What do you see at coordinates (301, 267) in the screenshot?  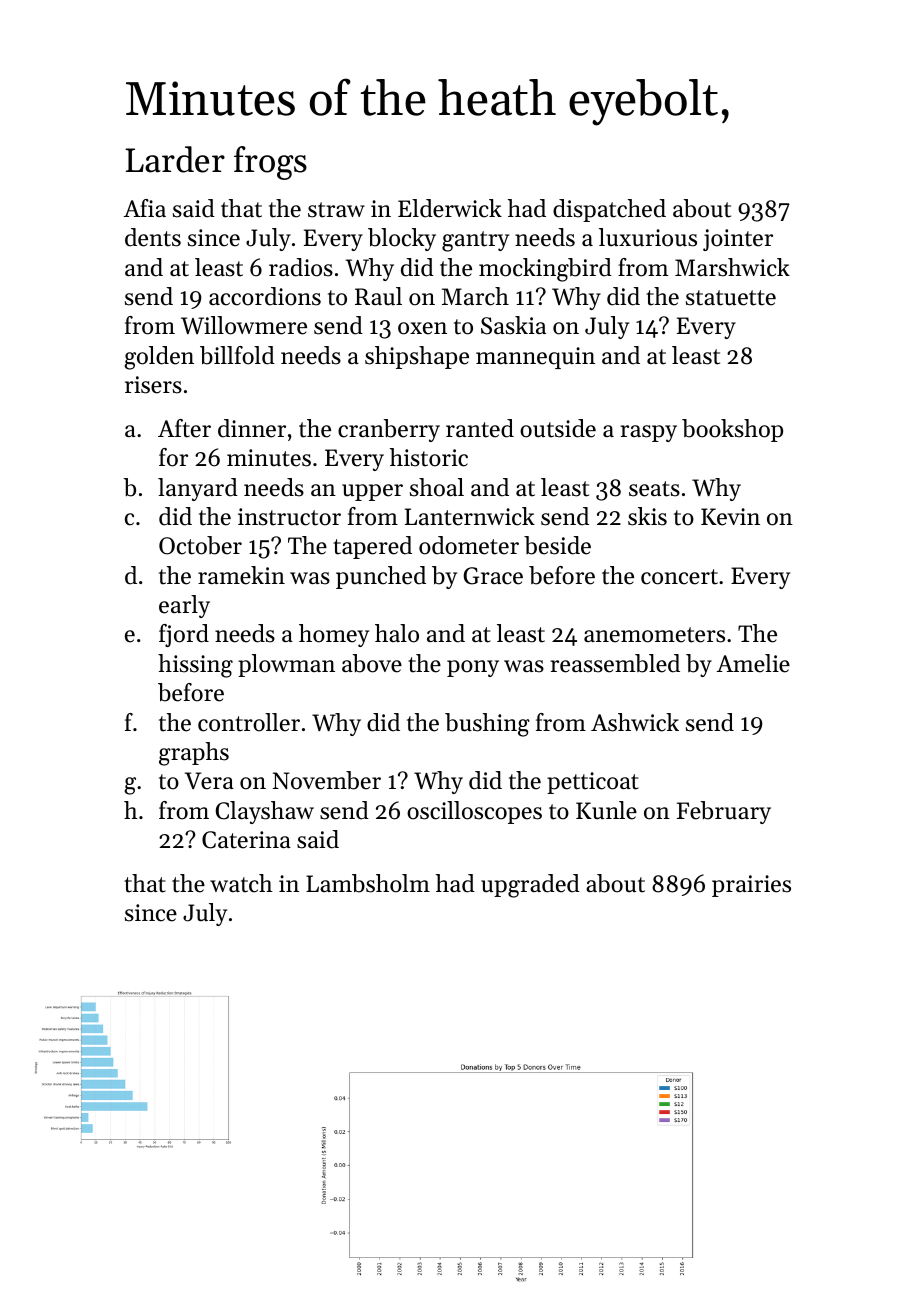 I see `radios` at bounding box center [301, 267].
